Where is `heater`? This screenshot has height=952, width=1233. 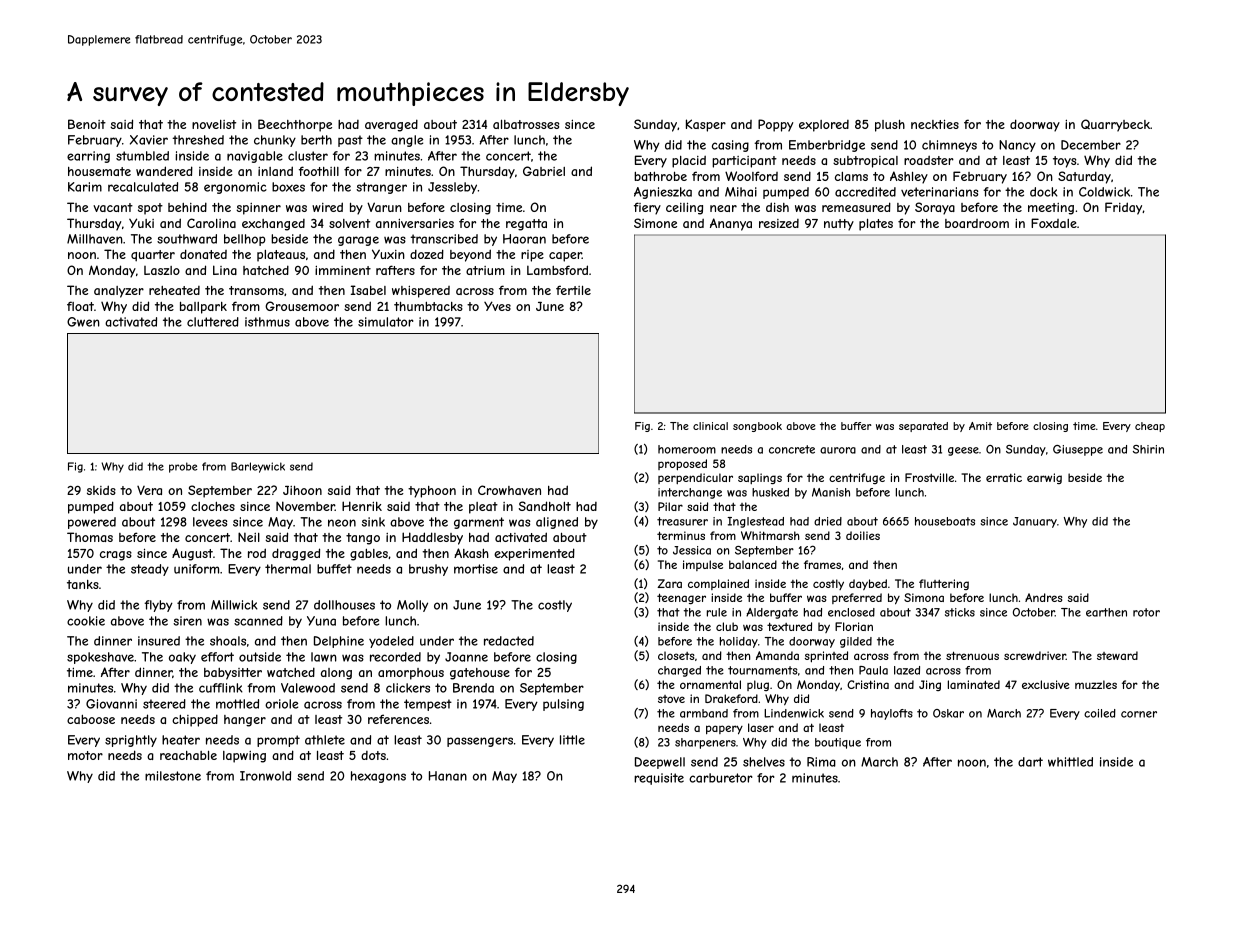 heater is located at coordinates (181, 740).
